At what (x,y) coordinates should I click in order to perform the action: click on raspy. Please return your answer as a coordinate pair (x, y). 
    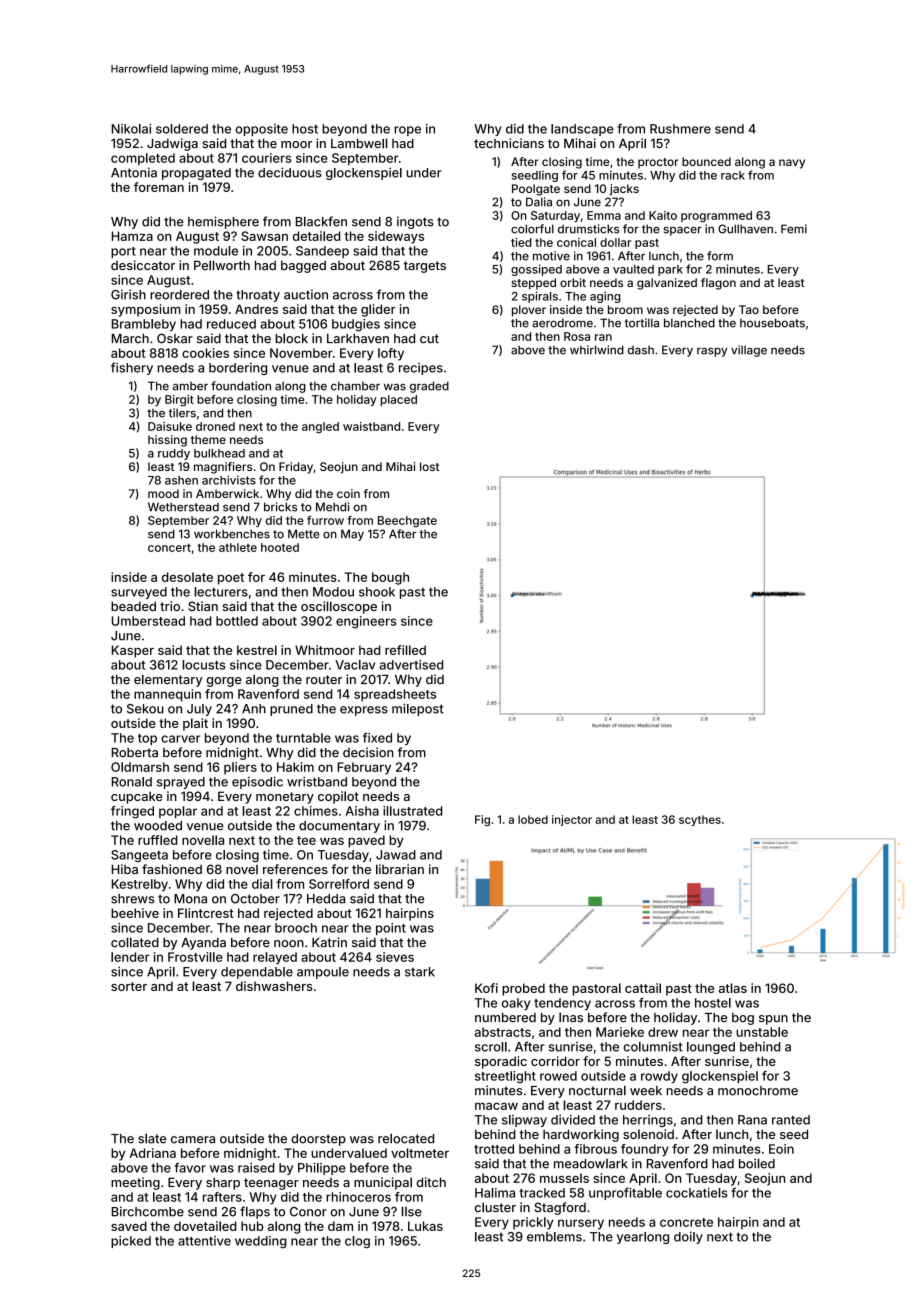
    Looking at the image, I should click on (712, 352).
